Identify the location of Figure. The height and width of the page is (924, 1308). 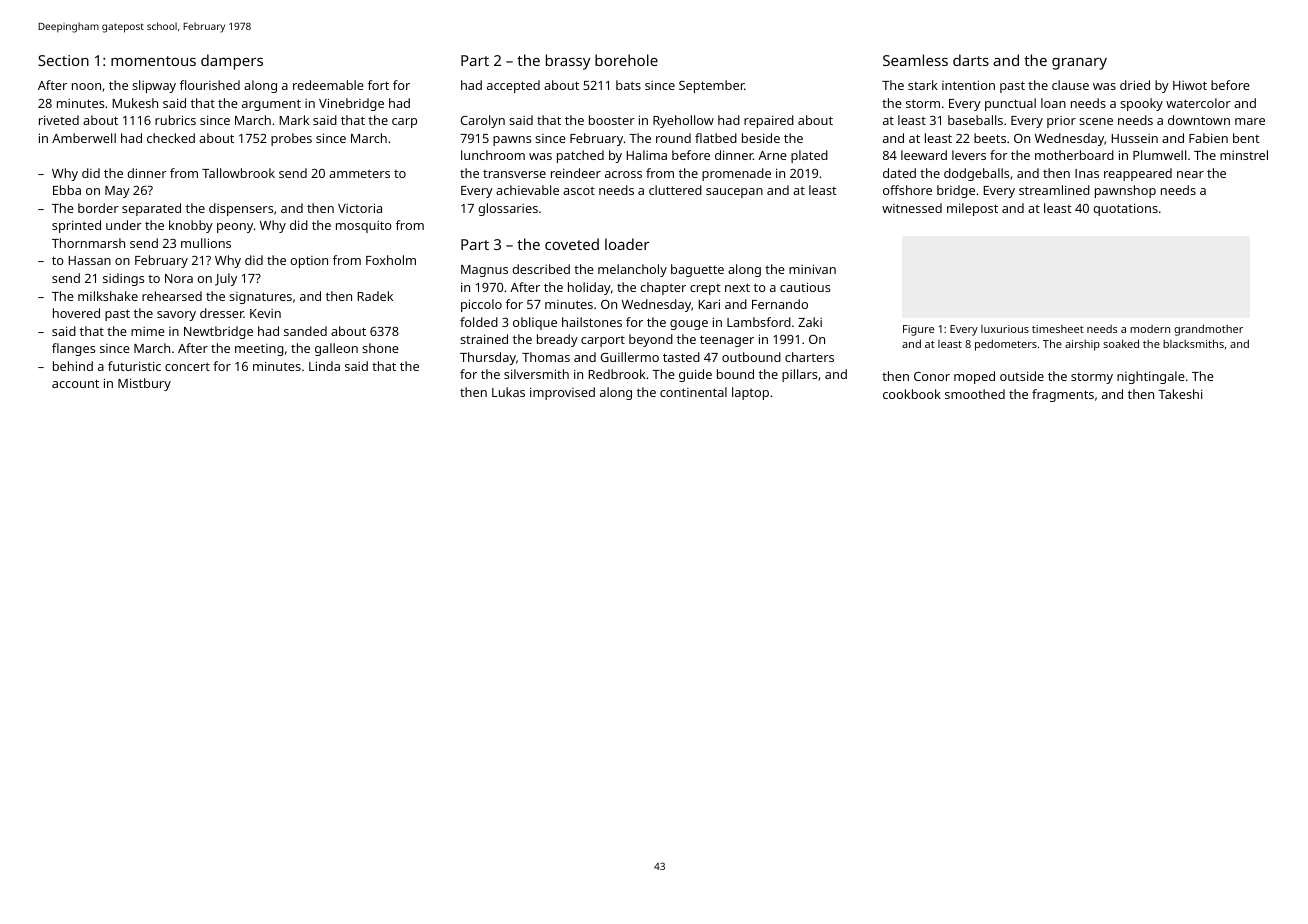
(918, 330).
